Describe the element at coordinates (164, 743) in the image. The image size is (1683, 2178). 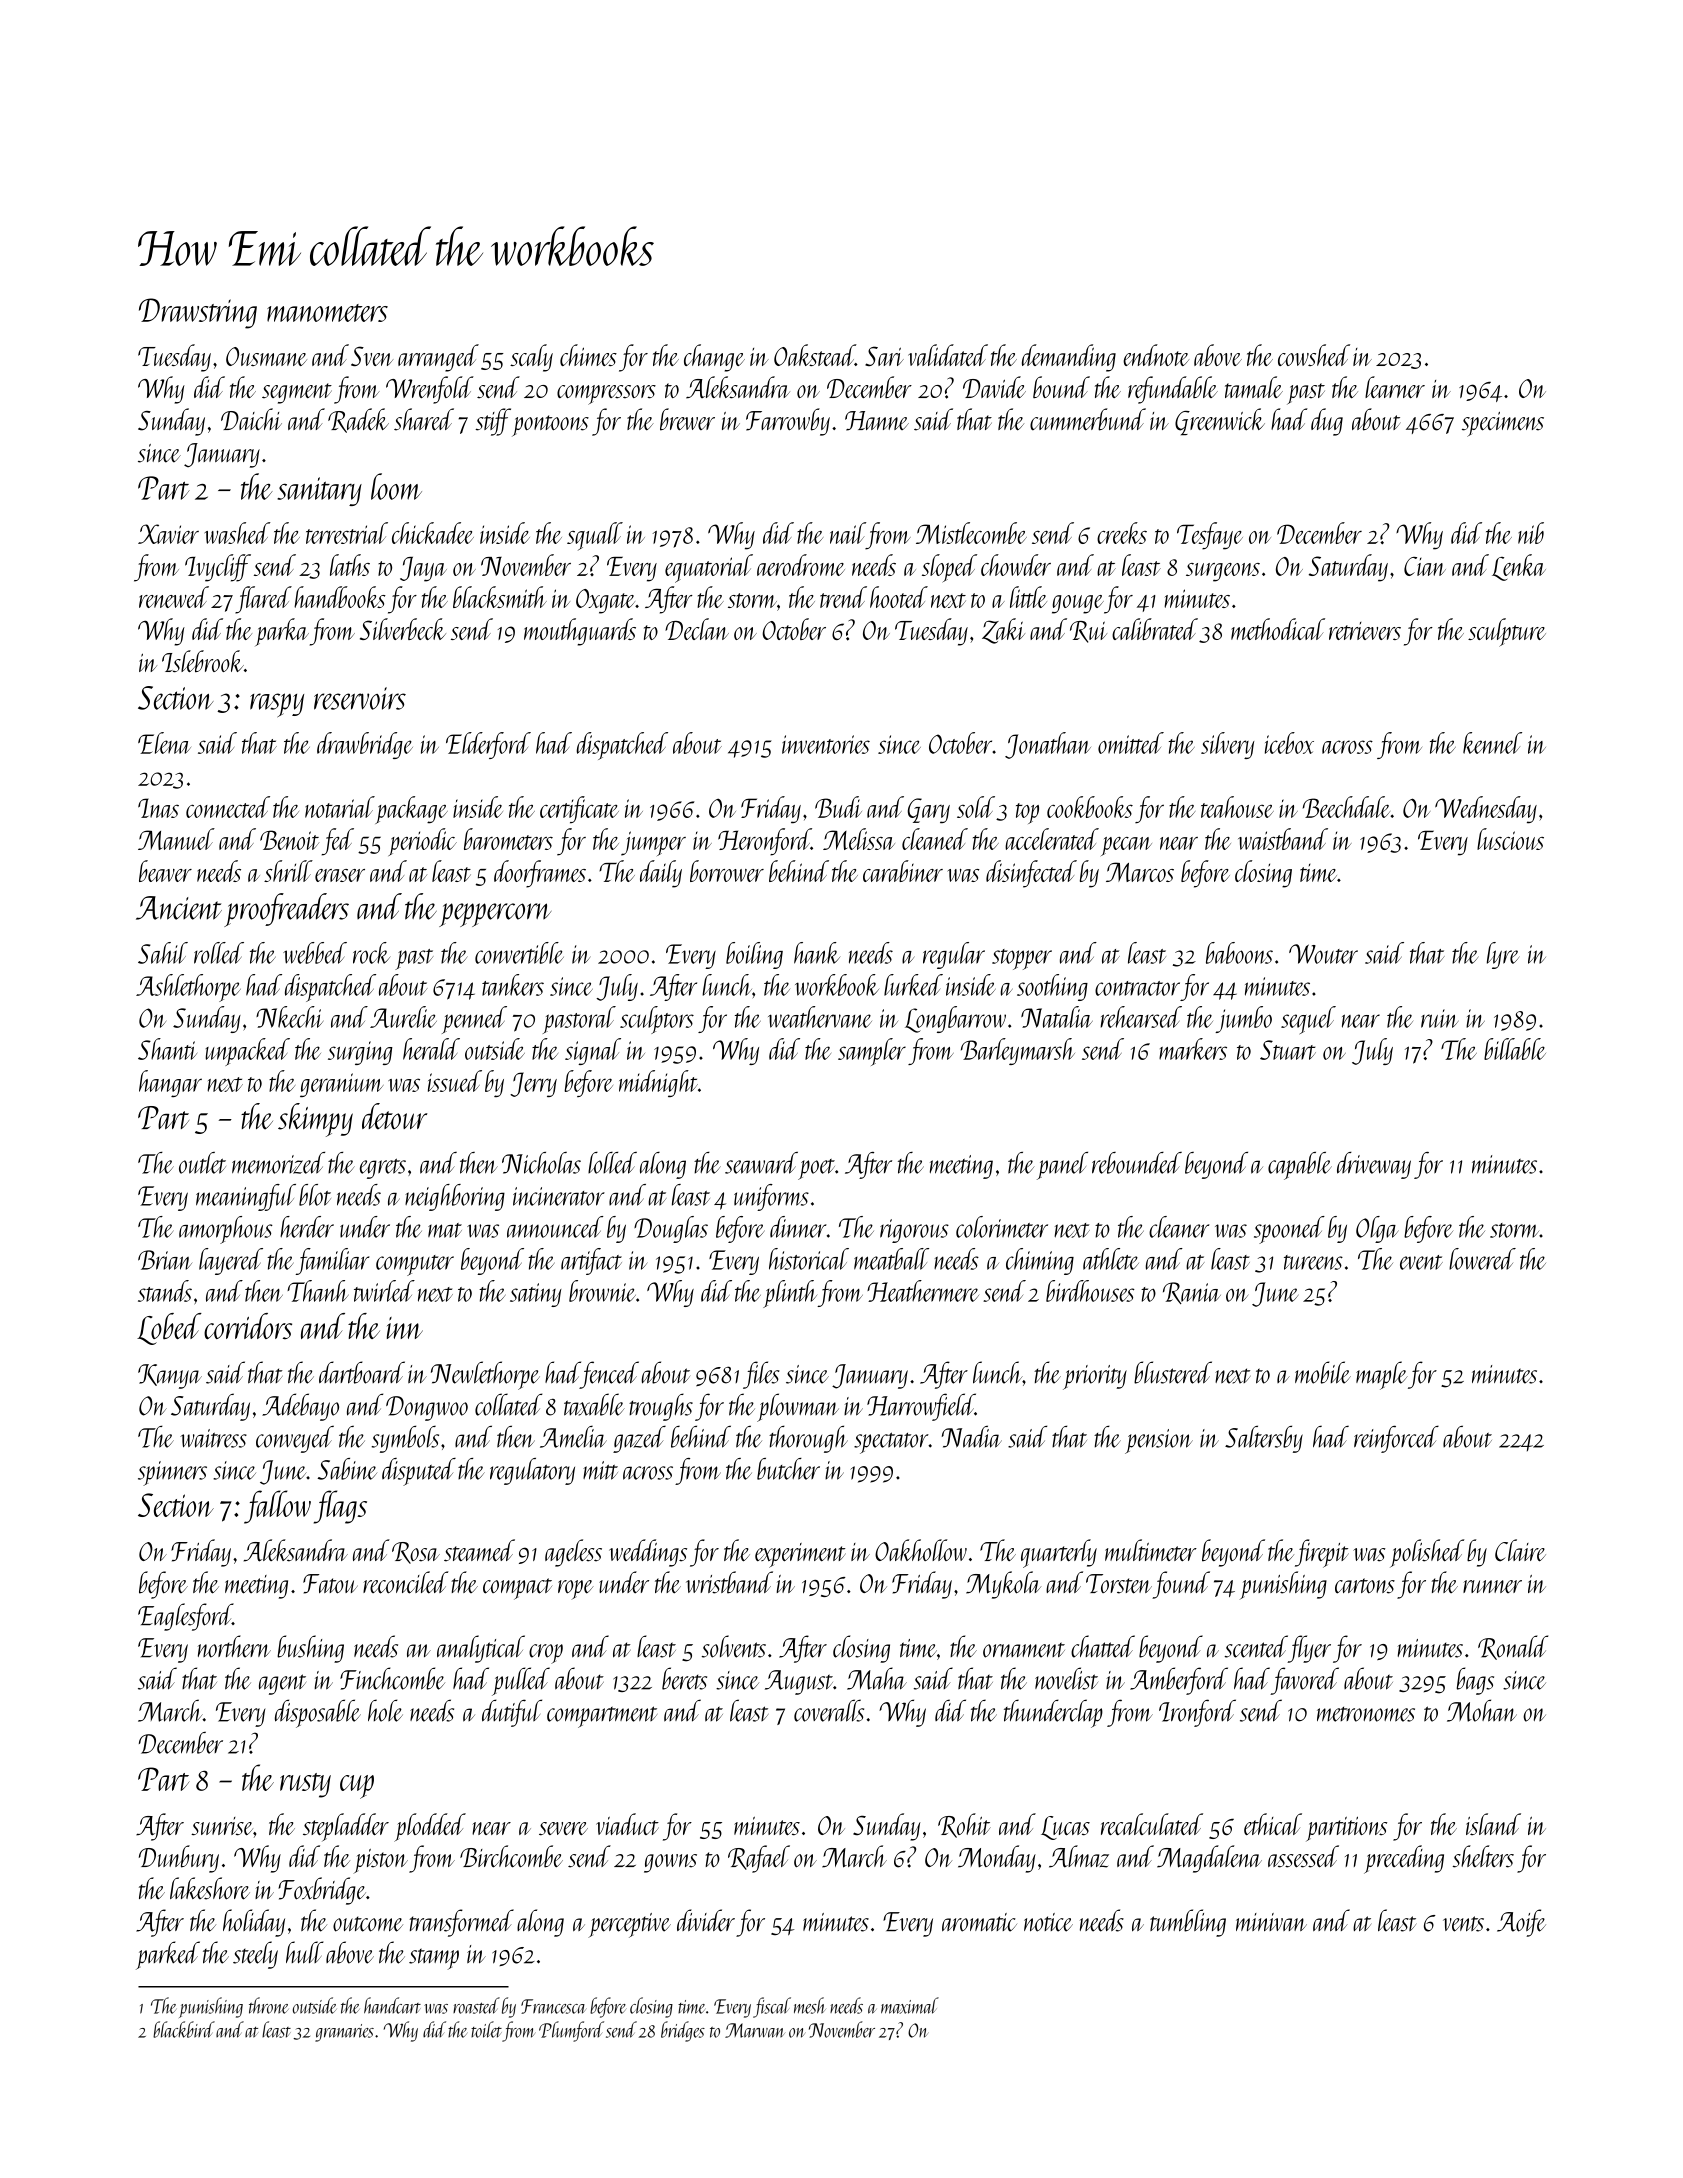
I see `Elena` at that location.
